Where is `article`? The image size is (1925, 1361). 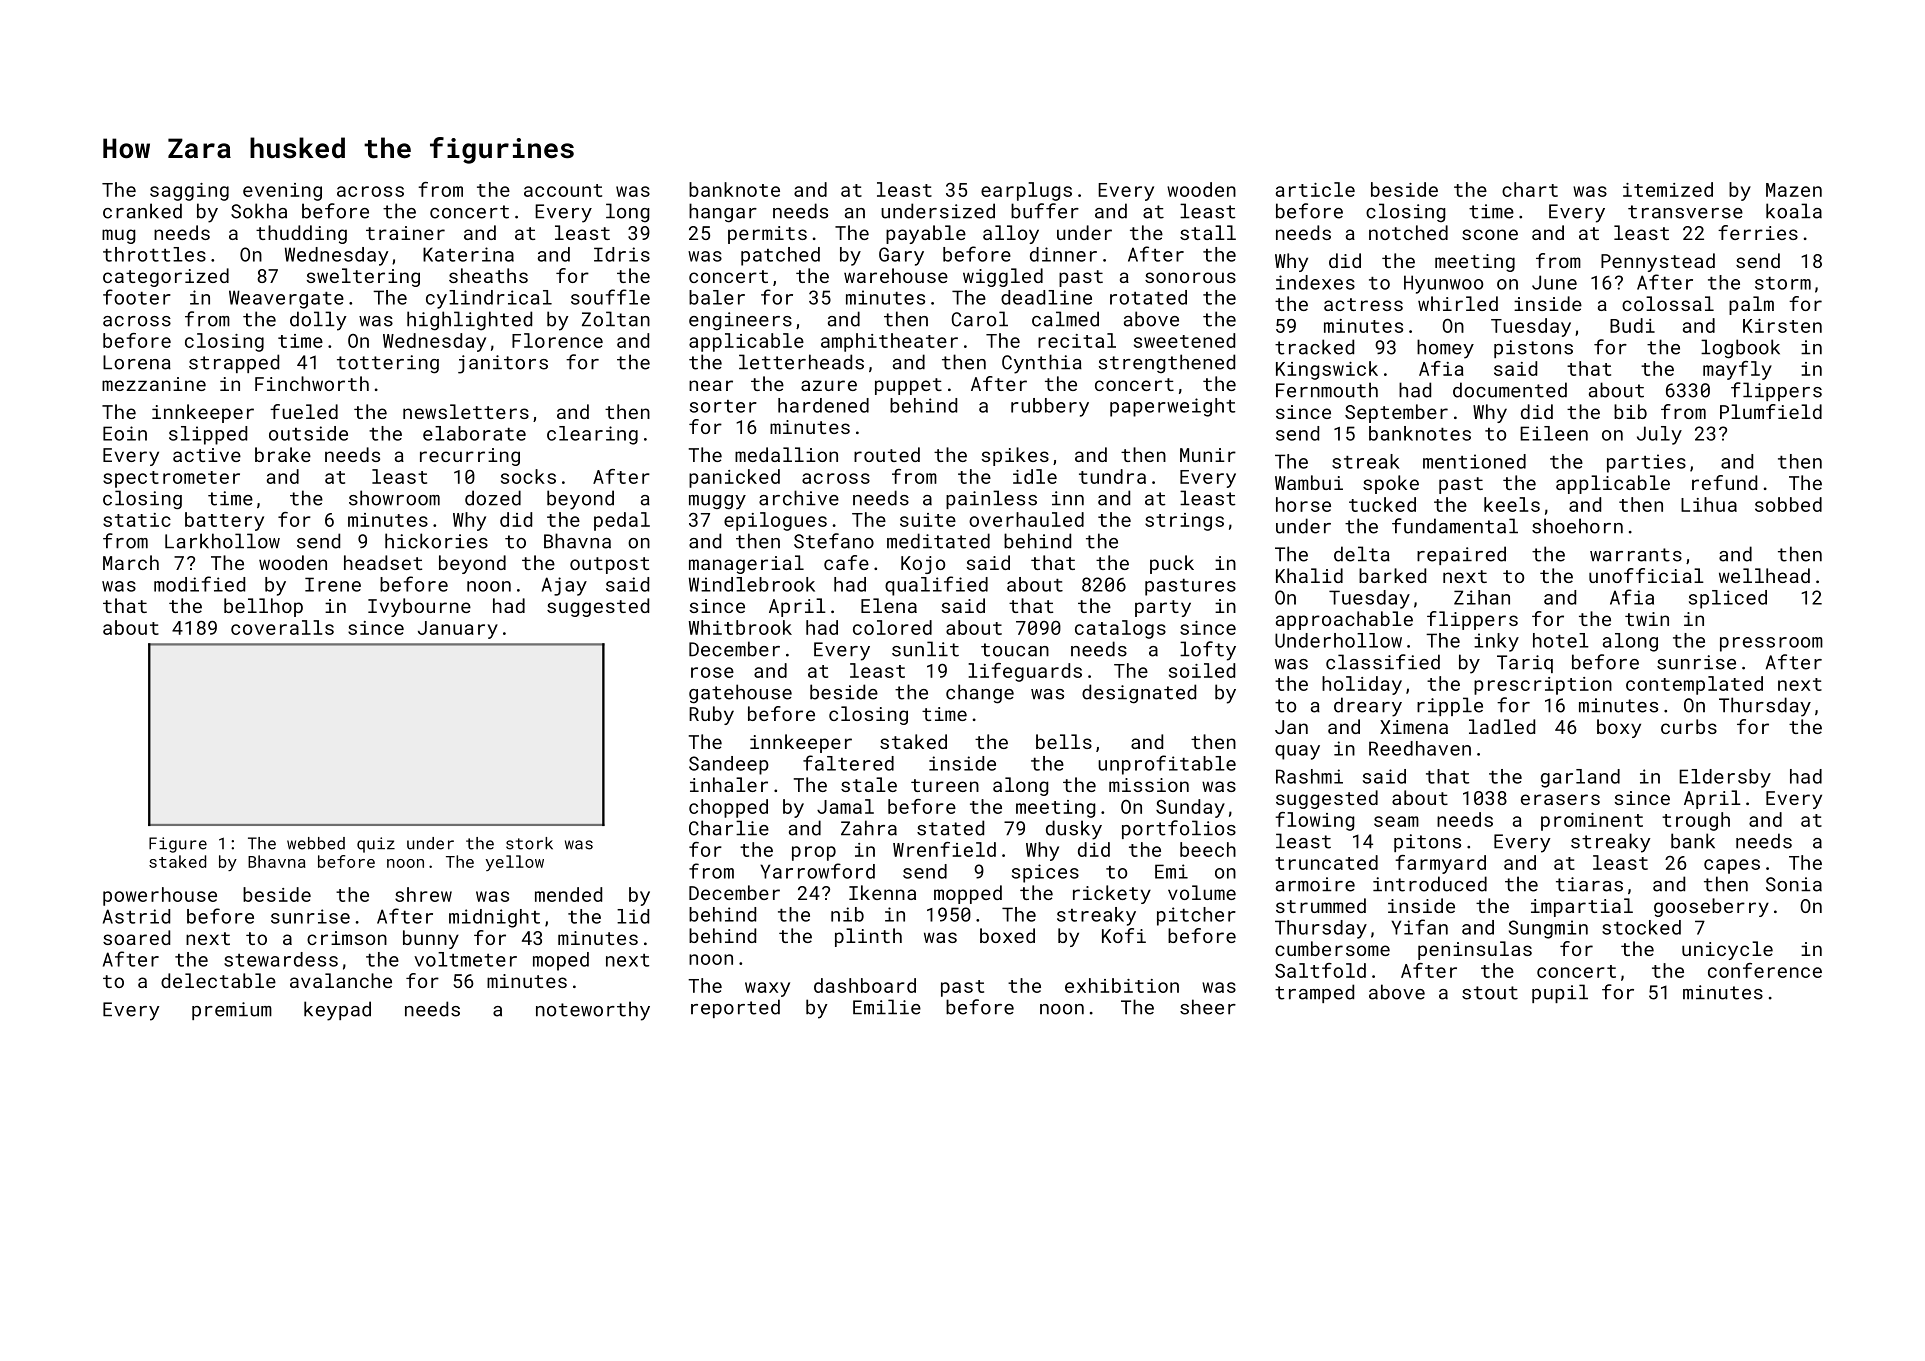 article is located at coordinates (1315, 189).
